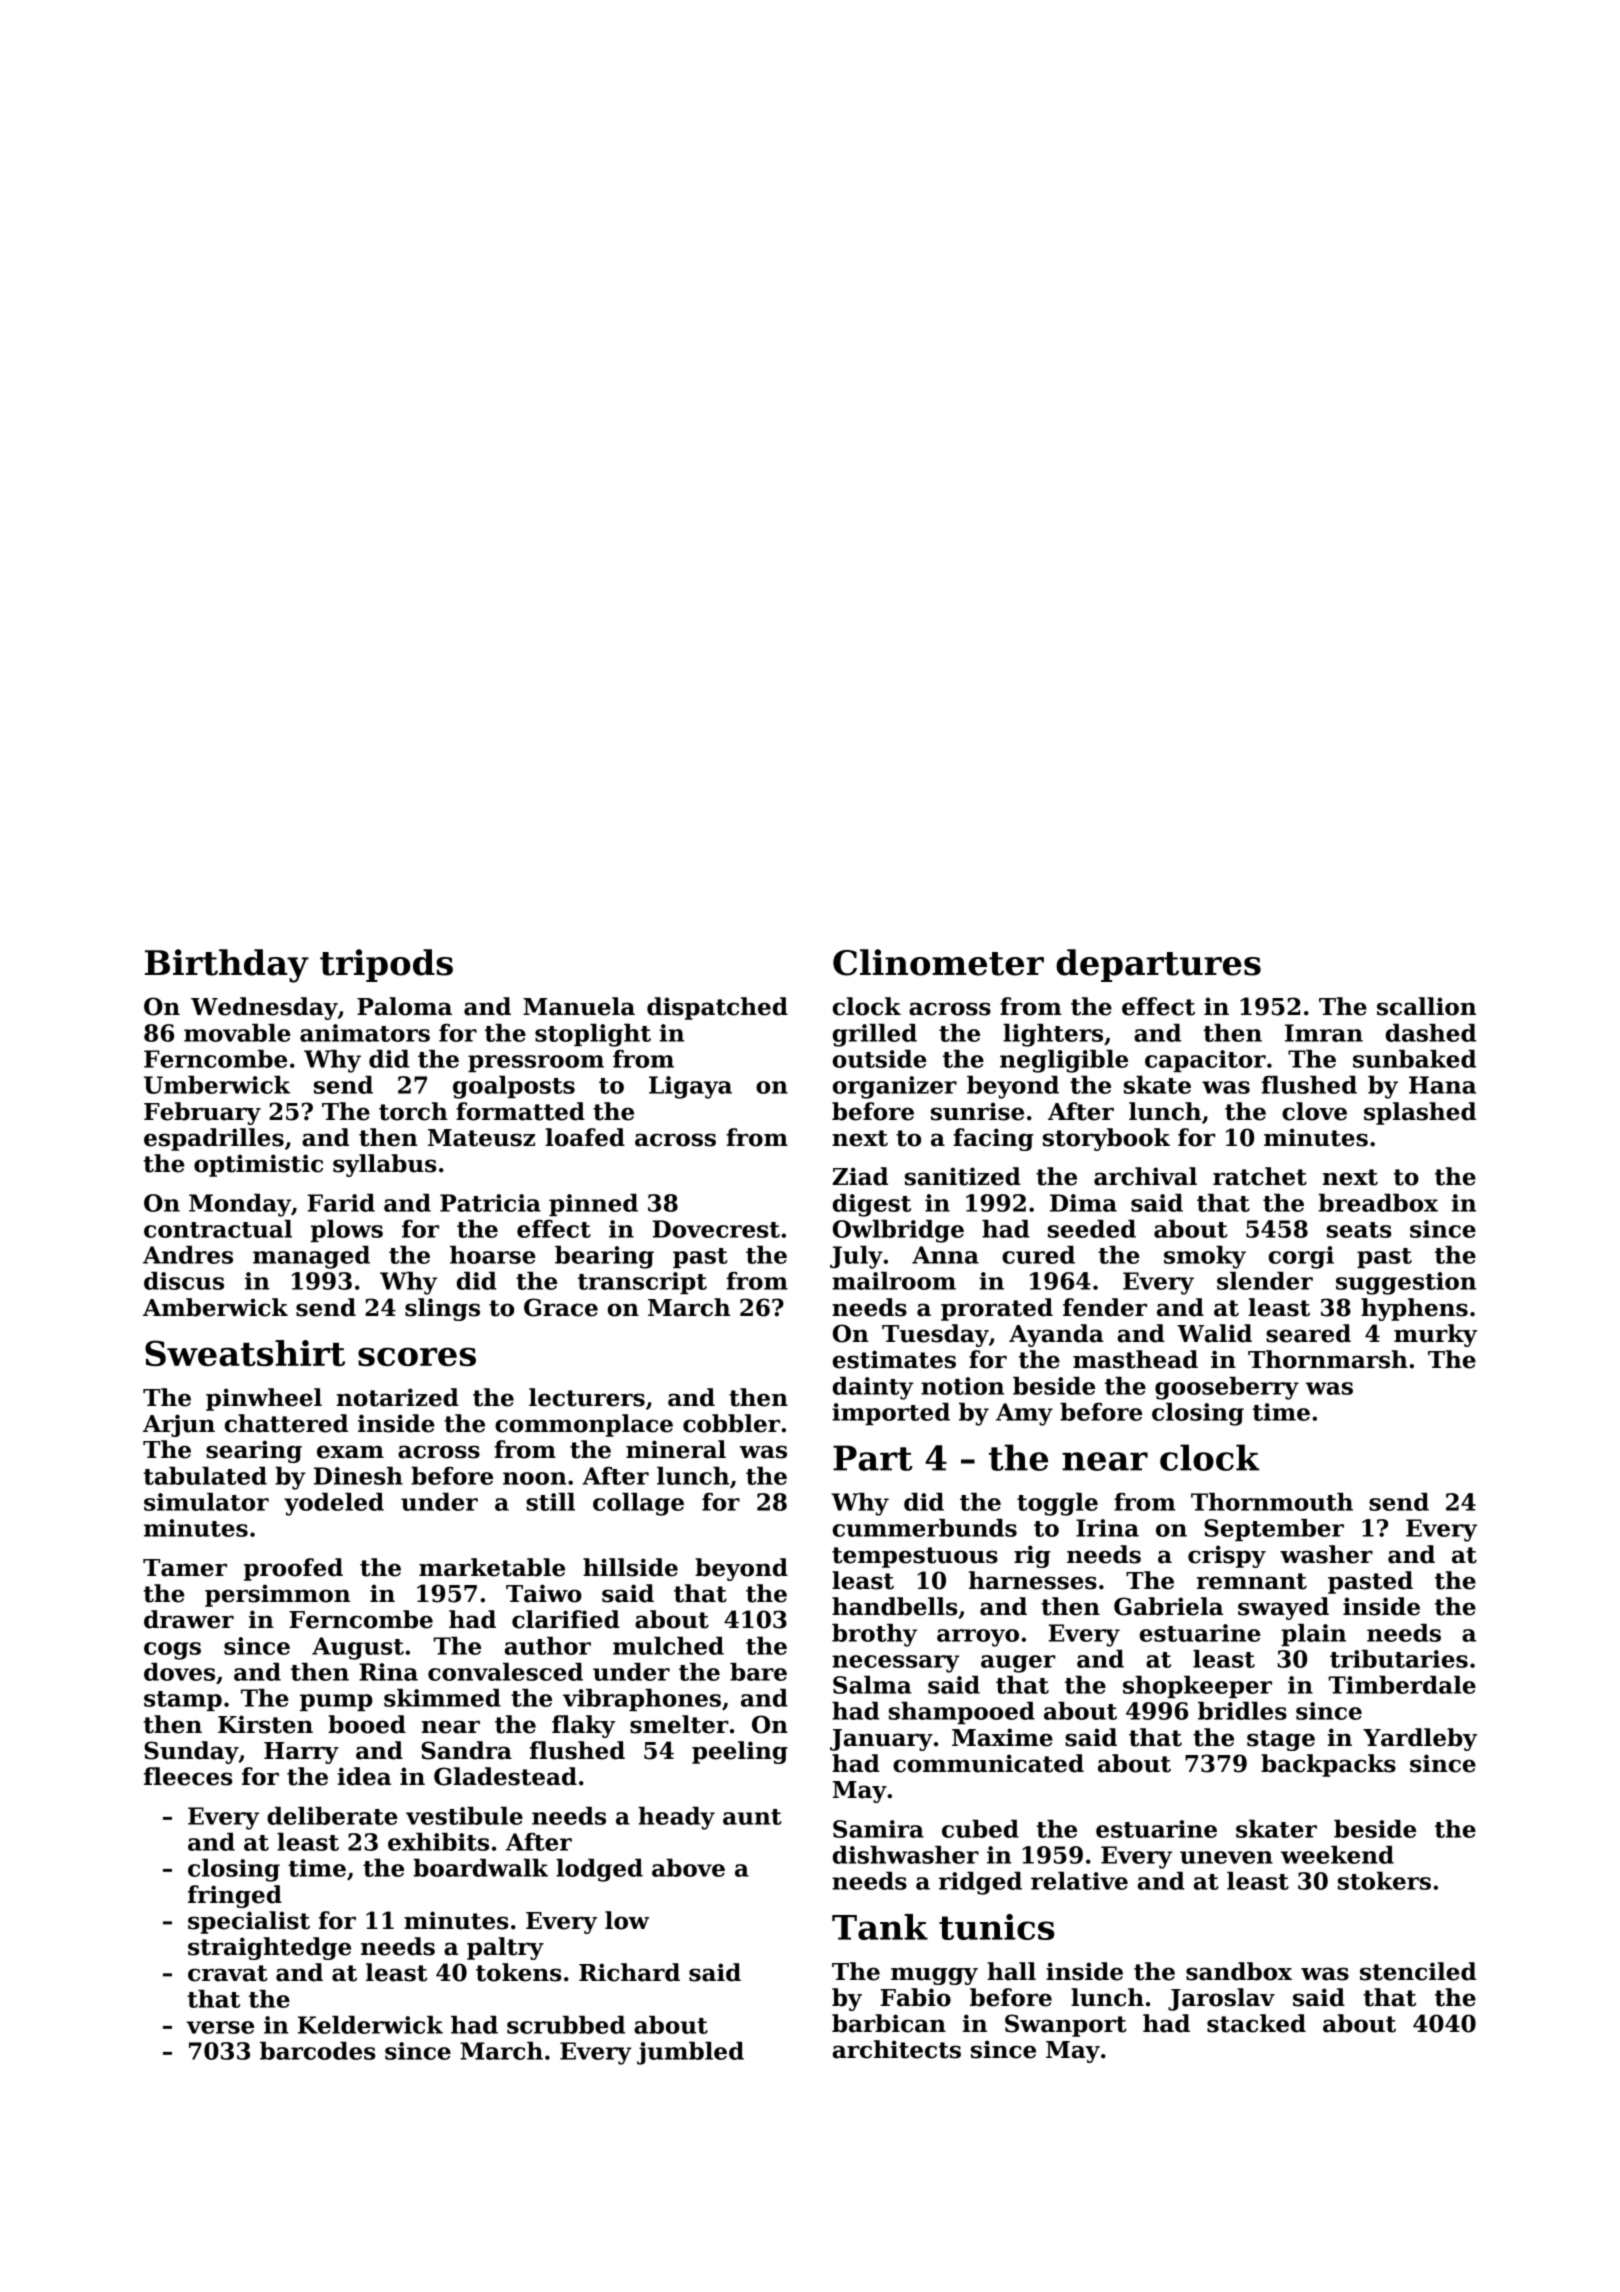  I want to click on animators, so click(365, 1033).
